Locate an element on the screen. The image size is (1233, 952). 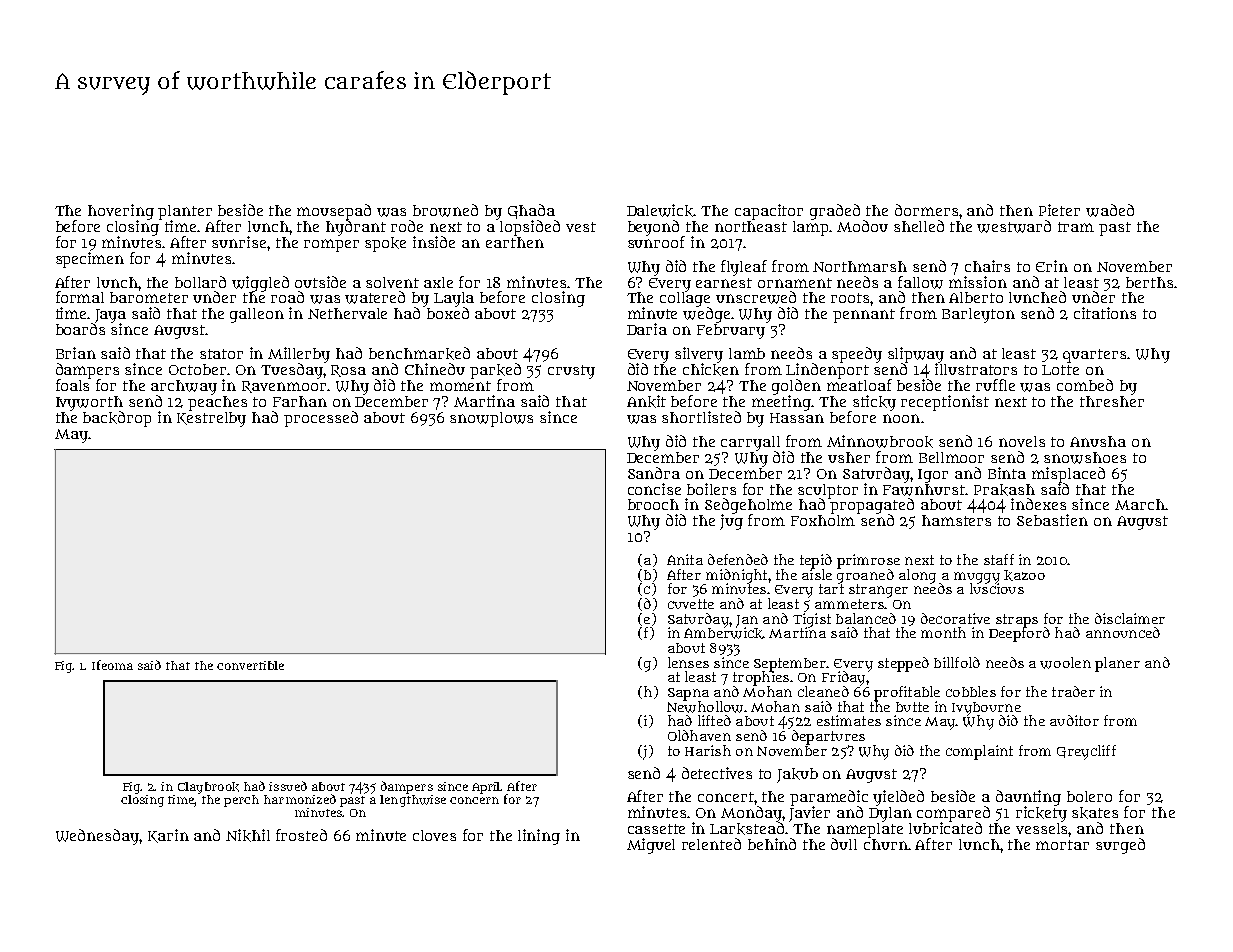
issued is located at coordinates (288, 786).
